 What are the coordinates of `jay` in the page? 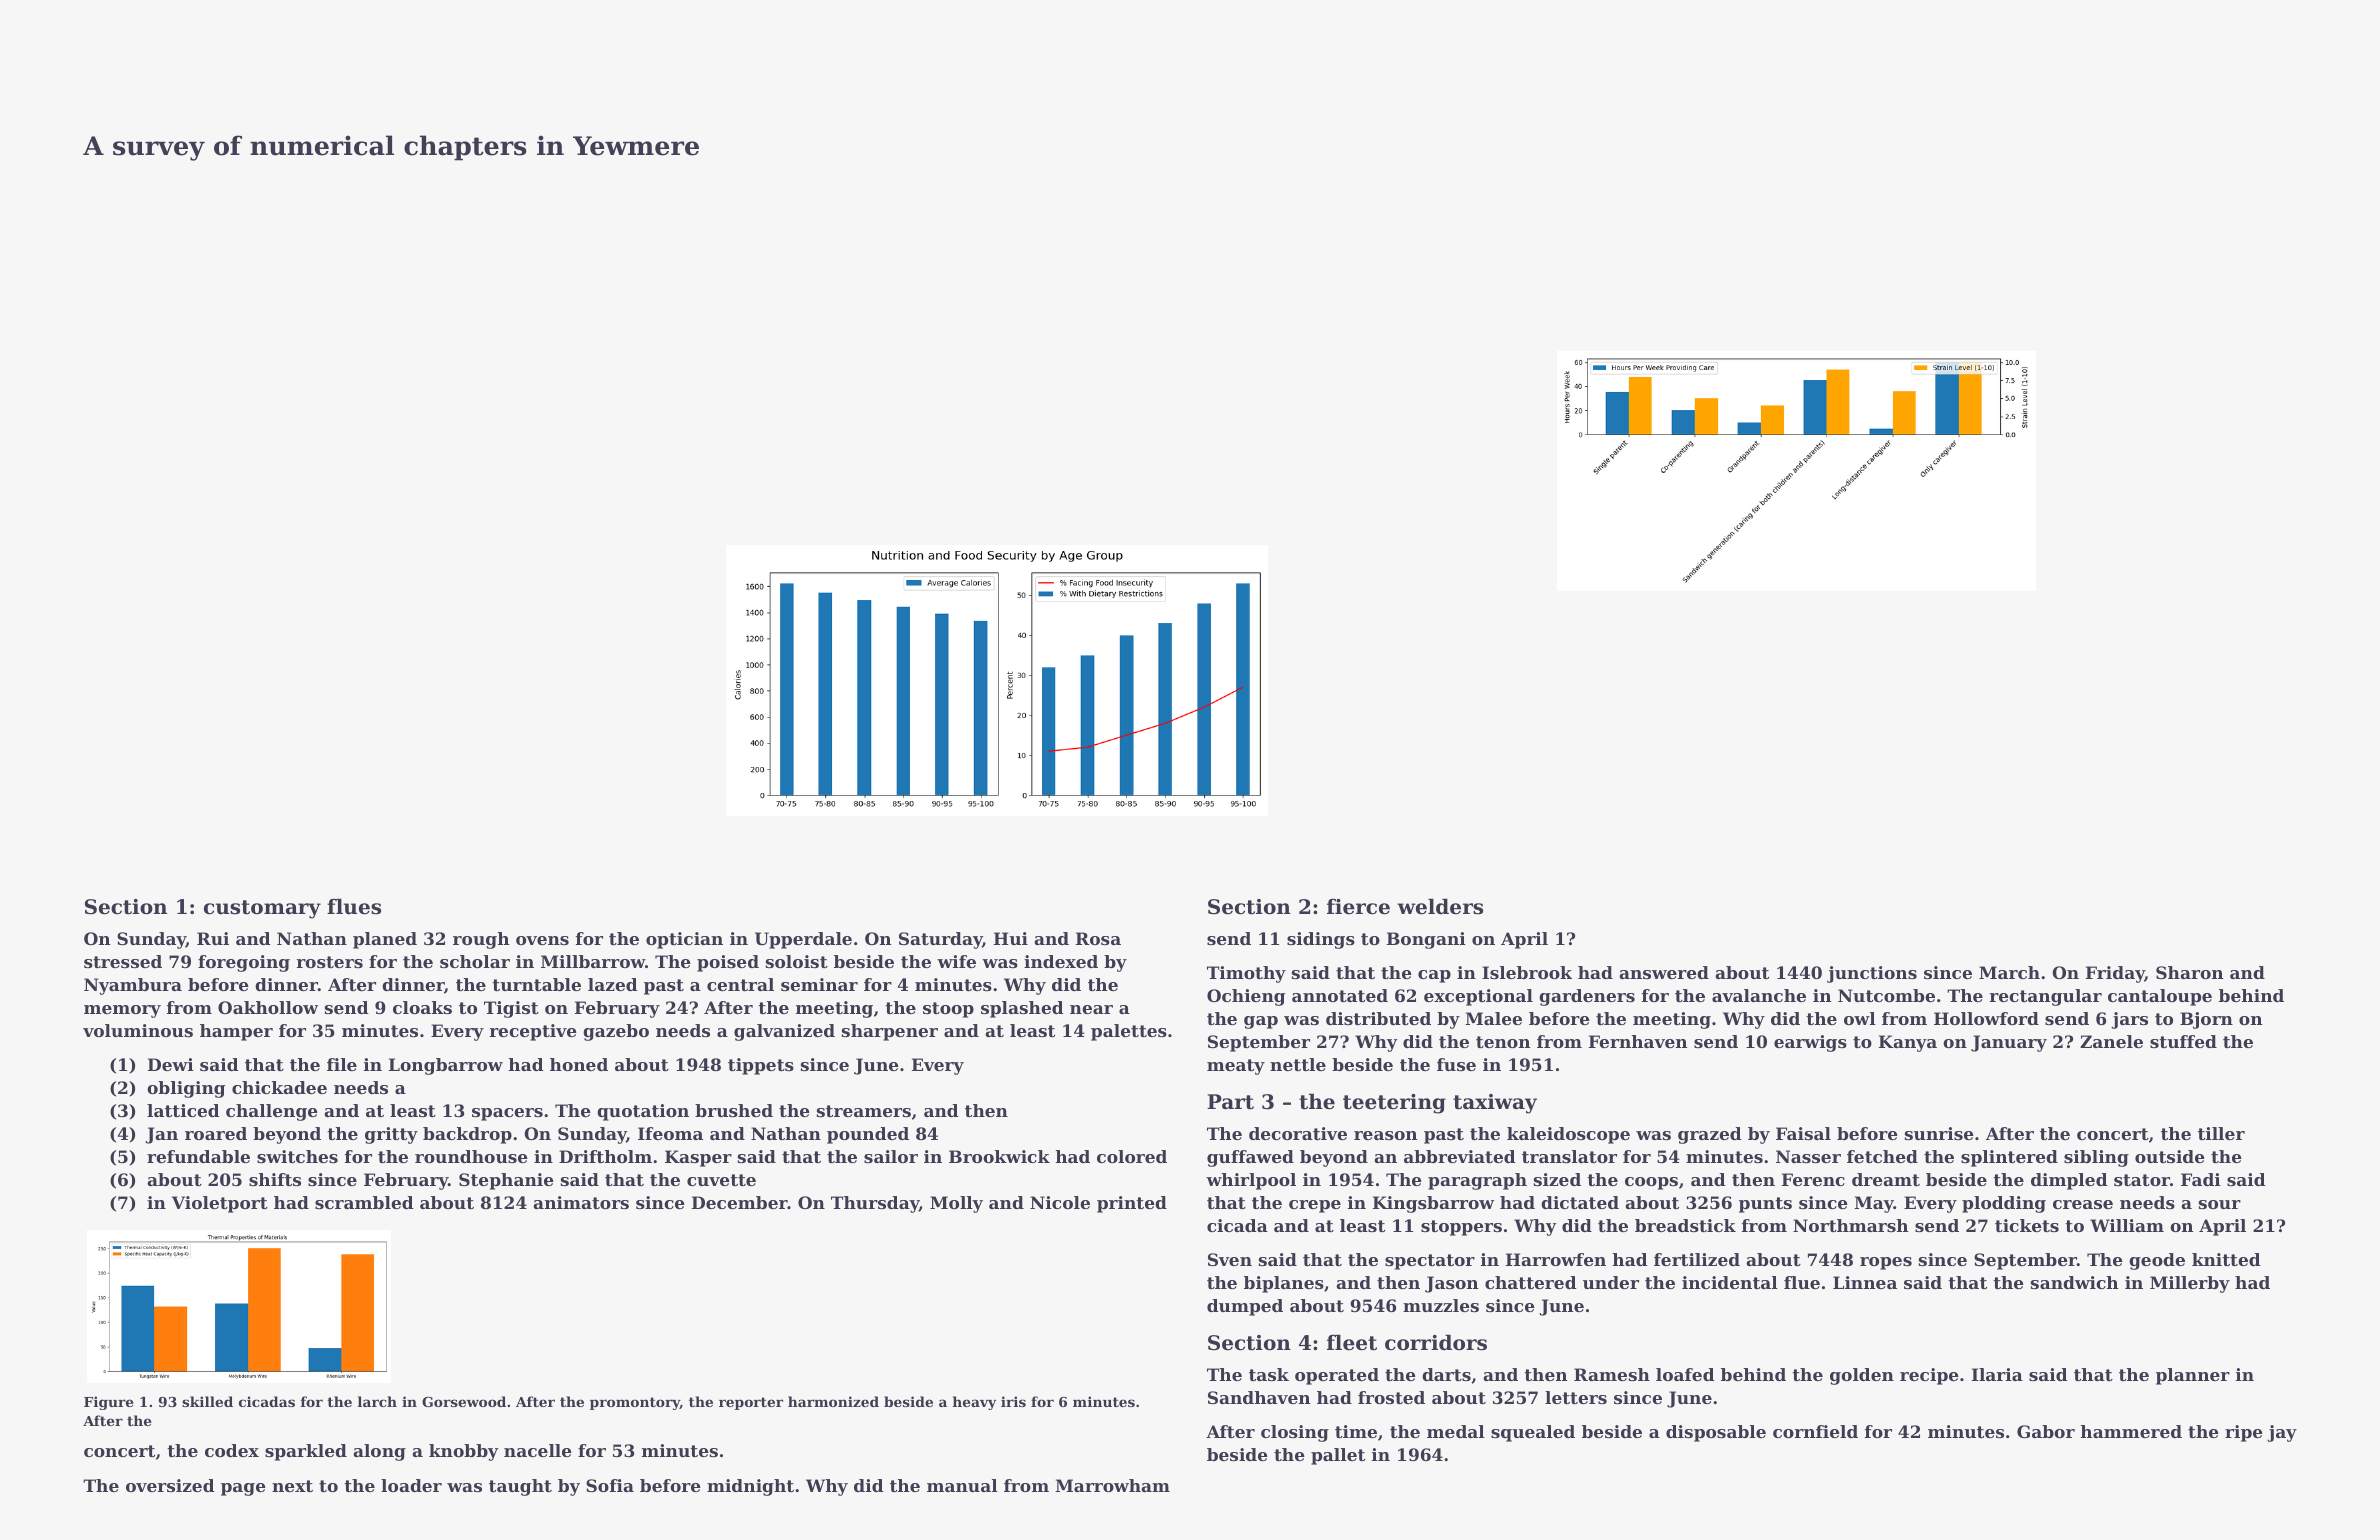 It's located at (2282, 1433).
